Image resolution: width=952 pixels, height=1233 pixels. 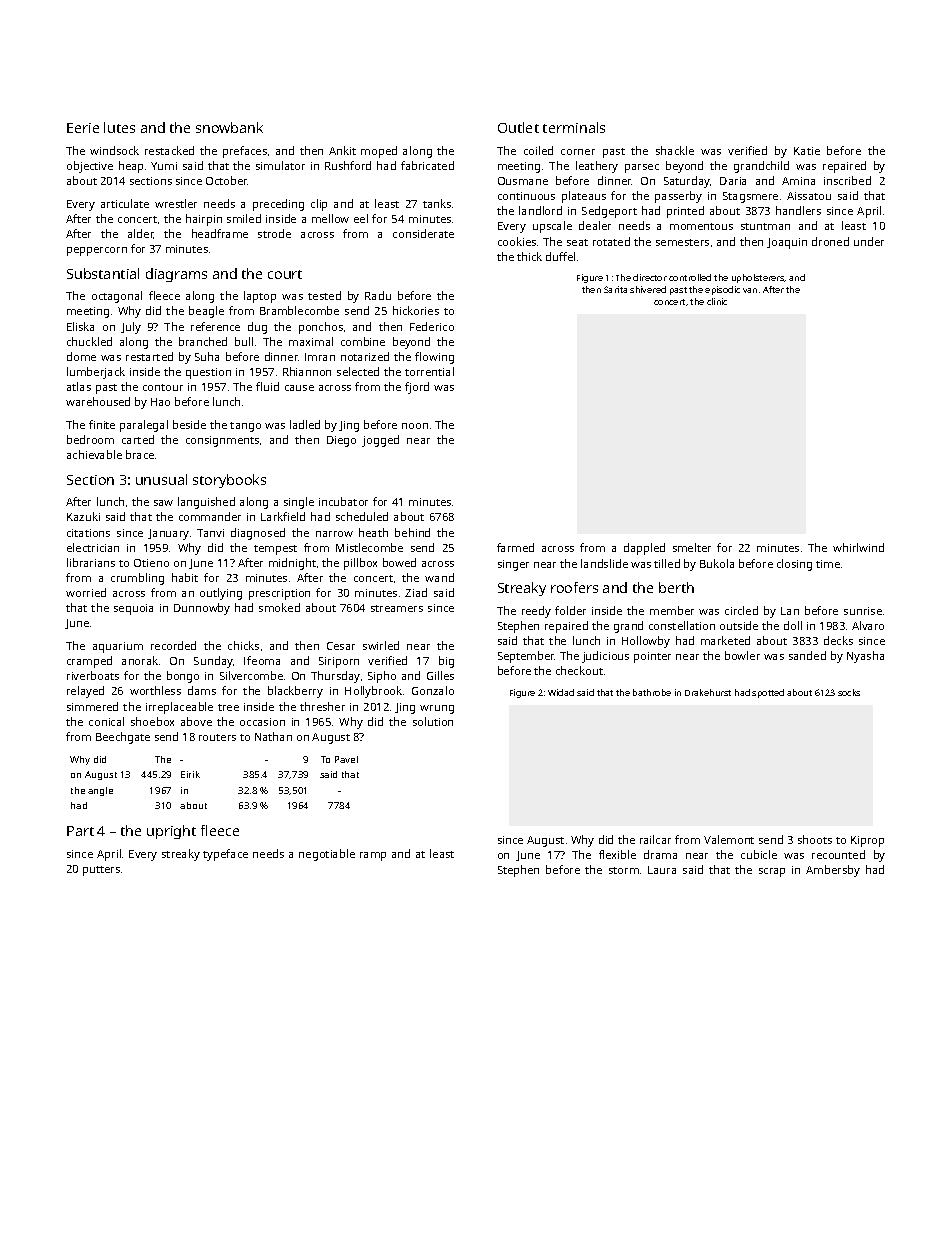 I want to click on Sedgeport, so click(x=609, y=212).
